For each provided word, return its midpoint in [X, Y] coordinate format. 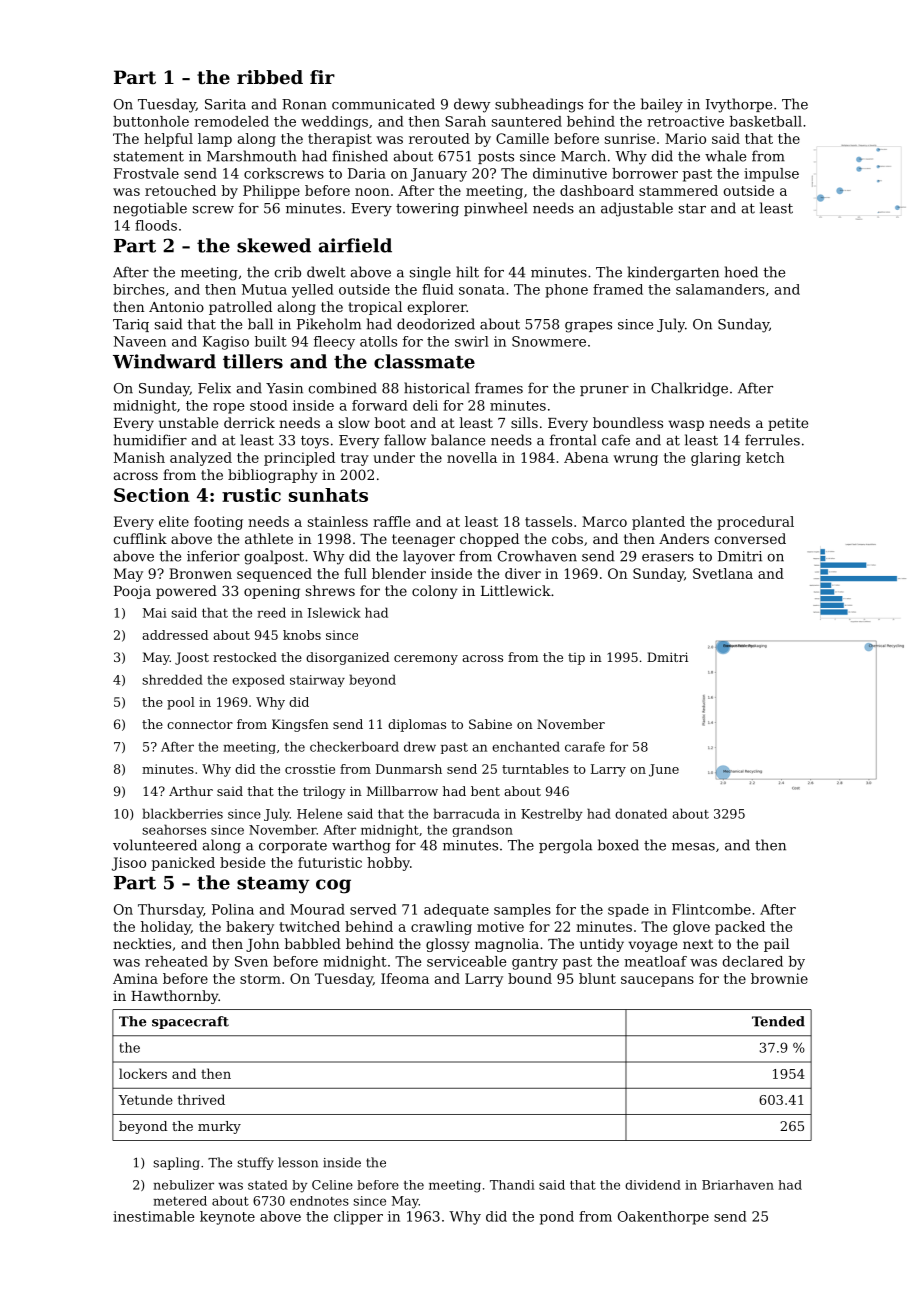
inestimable [154, 1216]
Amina [135, 978]
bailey [662, 105]
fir [322, 77]
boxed [618, 845]
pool [181, 703]
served [373, 909]
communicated [383, 104]
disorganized [347, 658]
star [692, 208]
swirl [472, 341]
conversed [750, 538]
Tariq [131, 325]
